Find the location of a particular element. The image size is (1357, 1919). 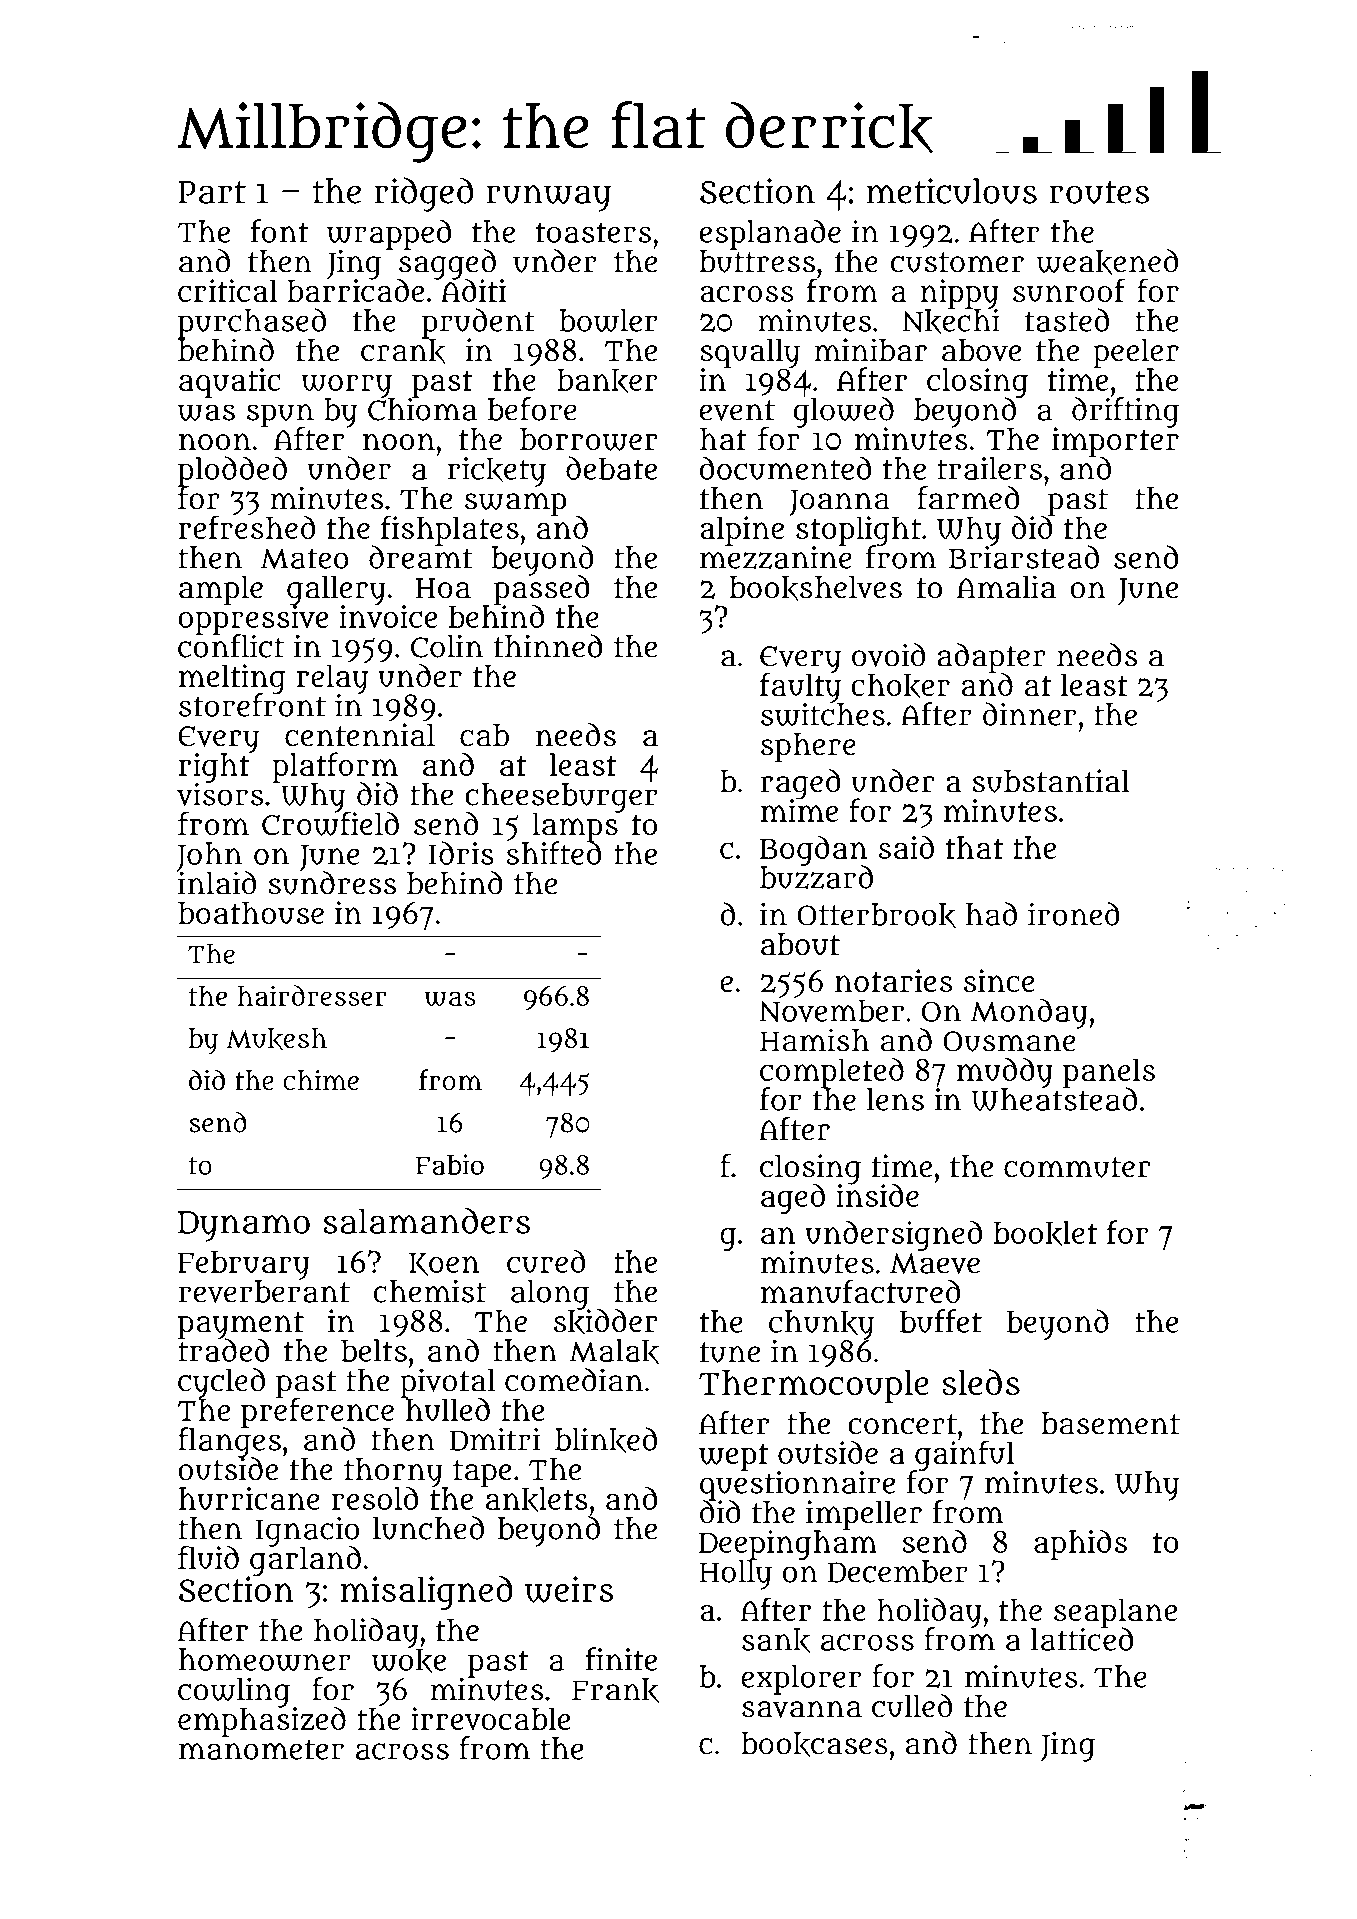

dinner is located at coordinates (1029, 714).
